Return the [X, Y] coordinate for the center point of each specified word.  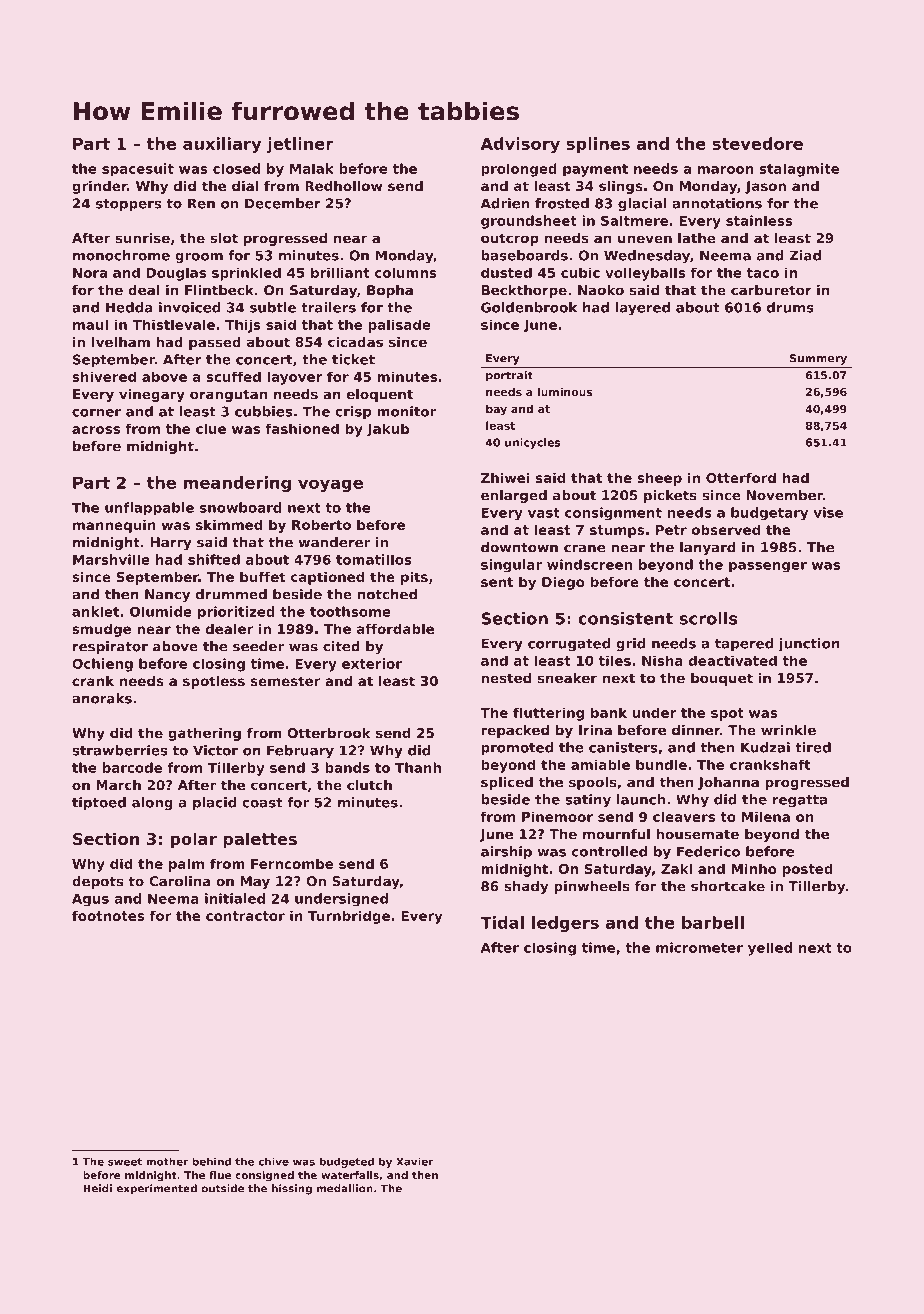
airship [506, 853]
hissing [292, 1189]
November [785, 495]
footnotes [108, 915]
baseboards [524, 255]
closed [236, 168]
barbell [713, 922]
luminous [565, 391]
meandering [237, 484]
